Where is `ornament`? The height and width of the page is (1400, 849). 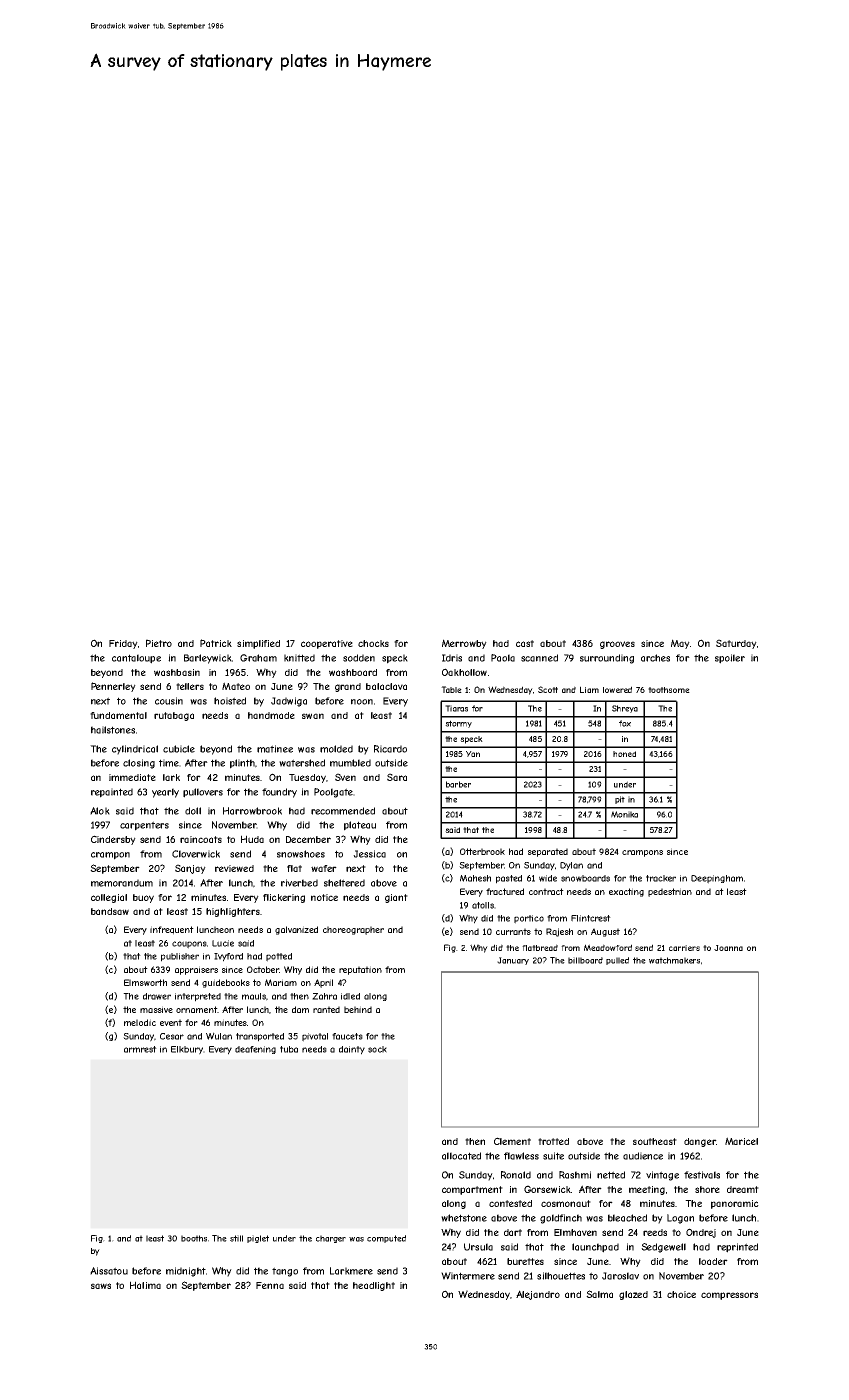
ornament is located at coordinates (197, 1009).
